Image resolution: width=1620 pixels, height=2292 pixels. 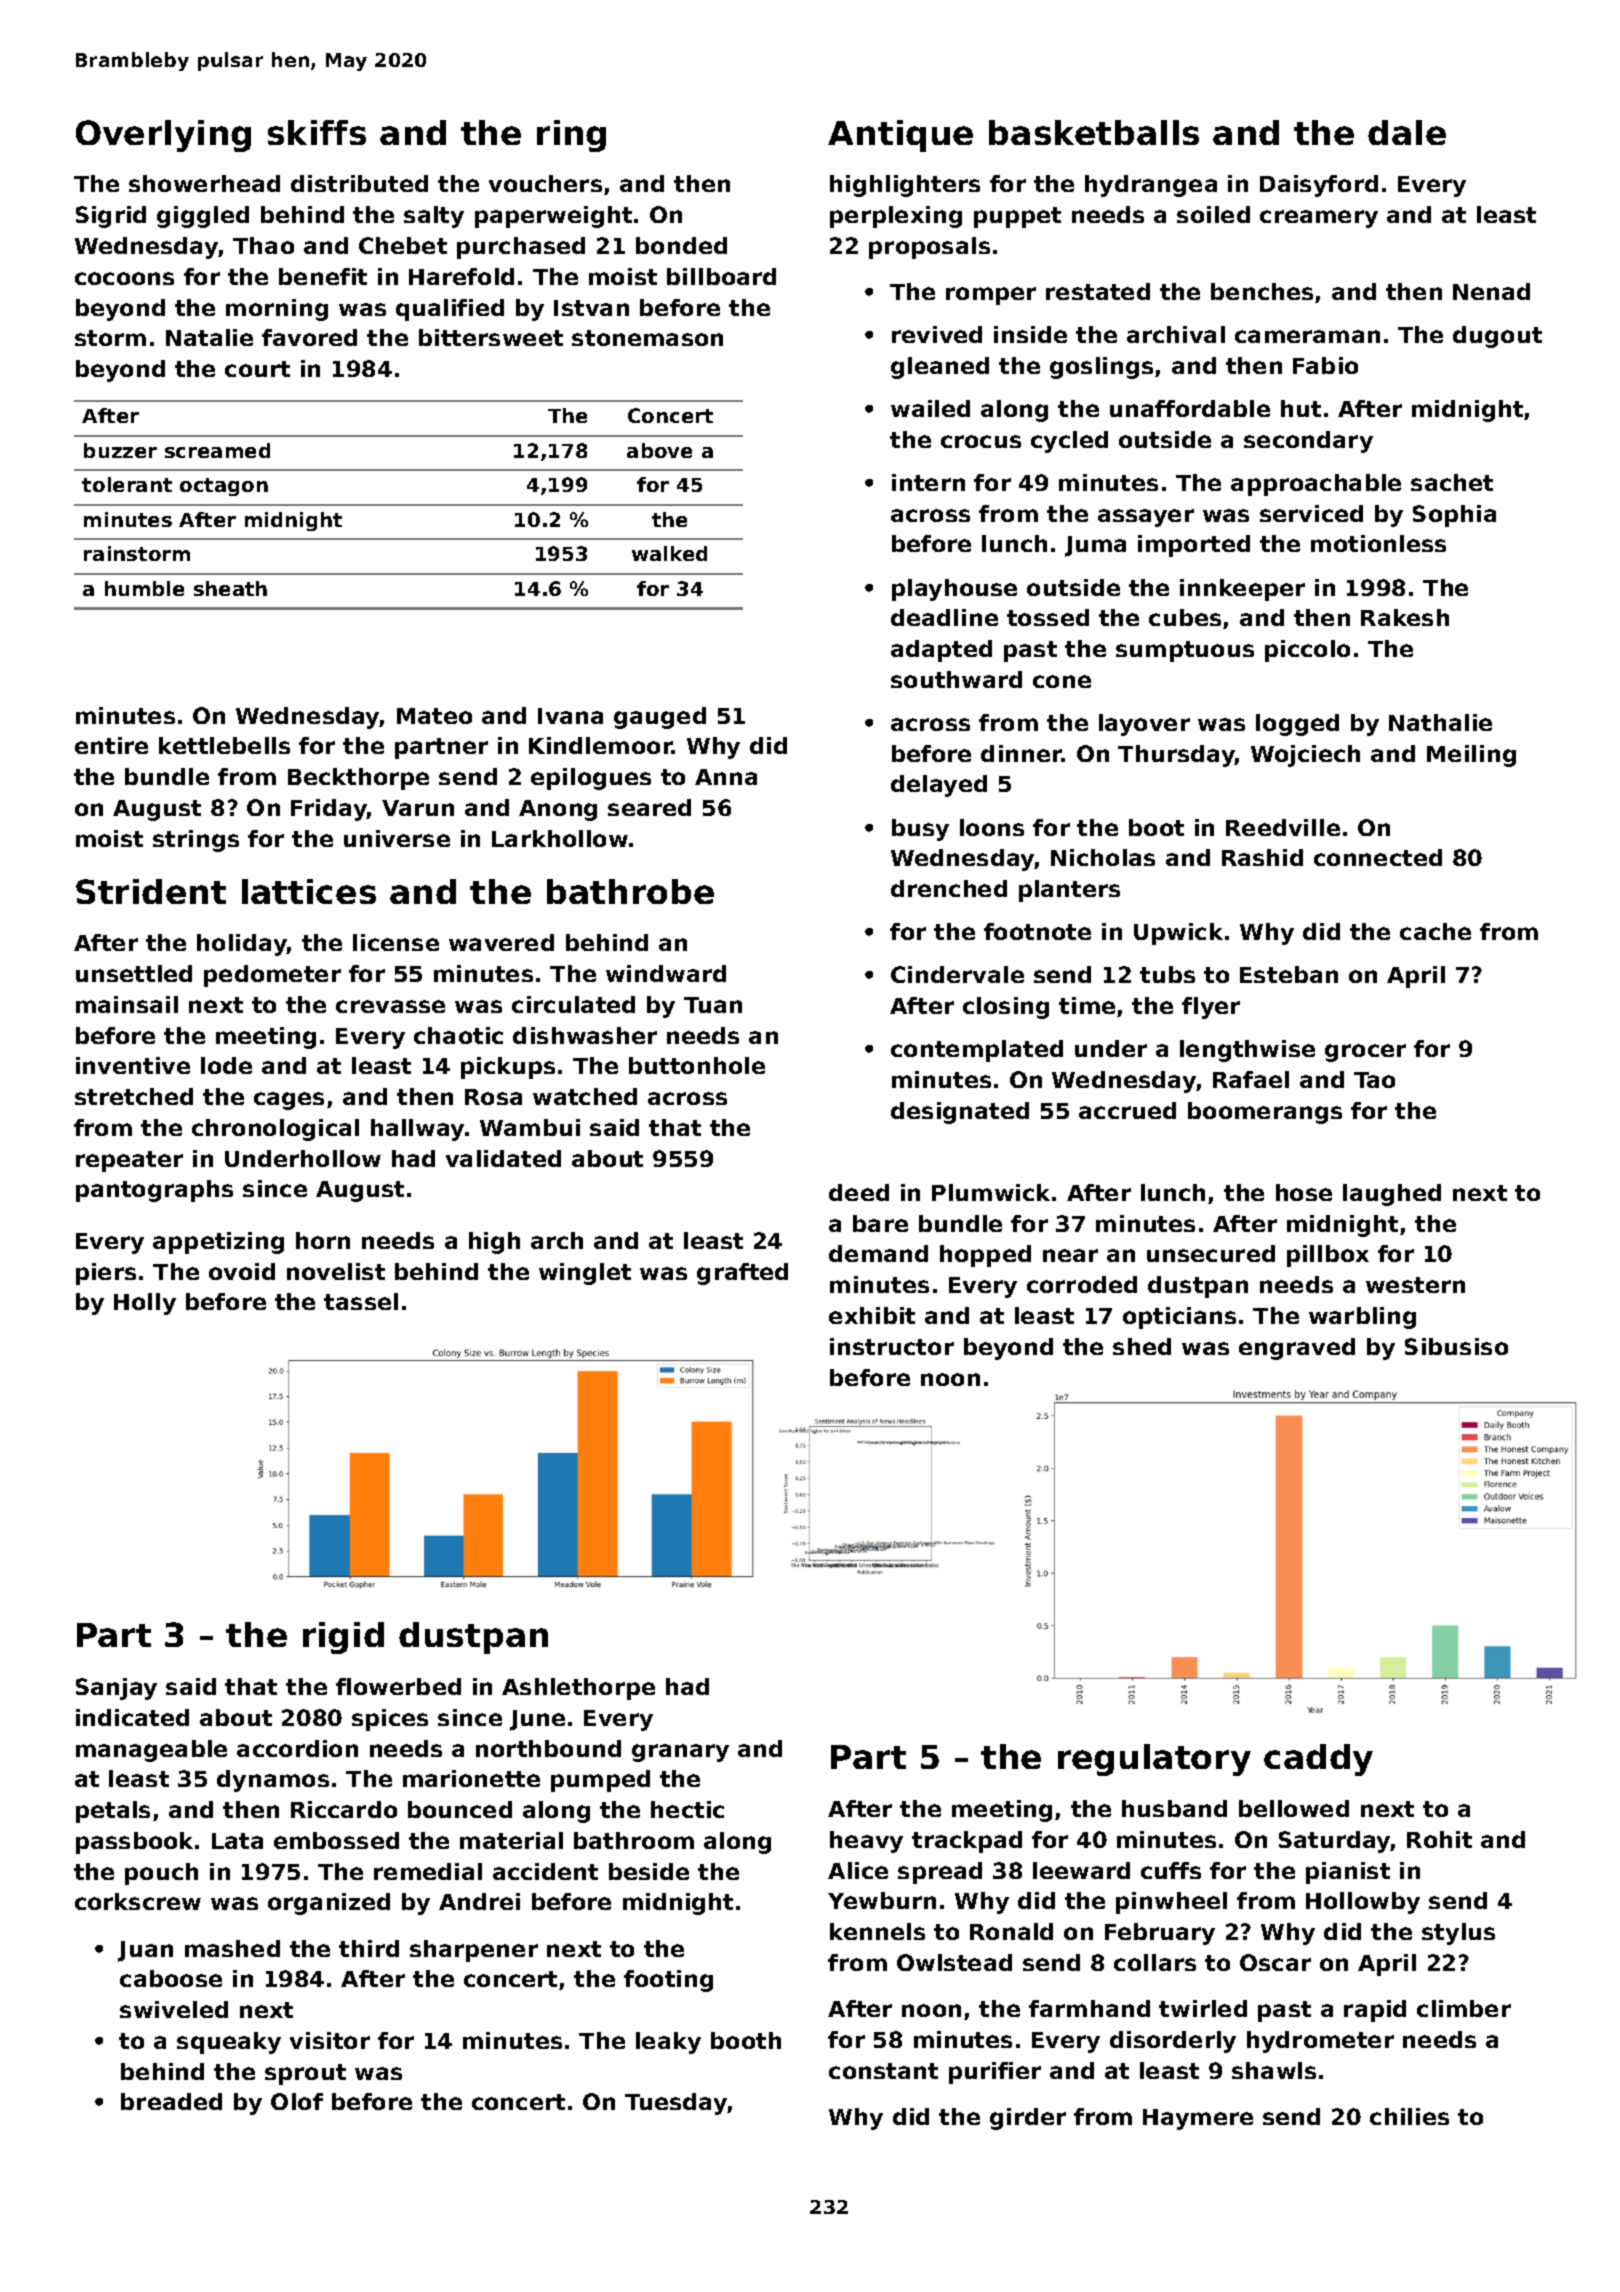 I want to click on tassel, so click(x=361, y=1301).
